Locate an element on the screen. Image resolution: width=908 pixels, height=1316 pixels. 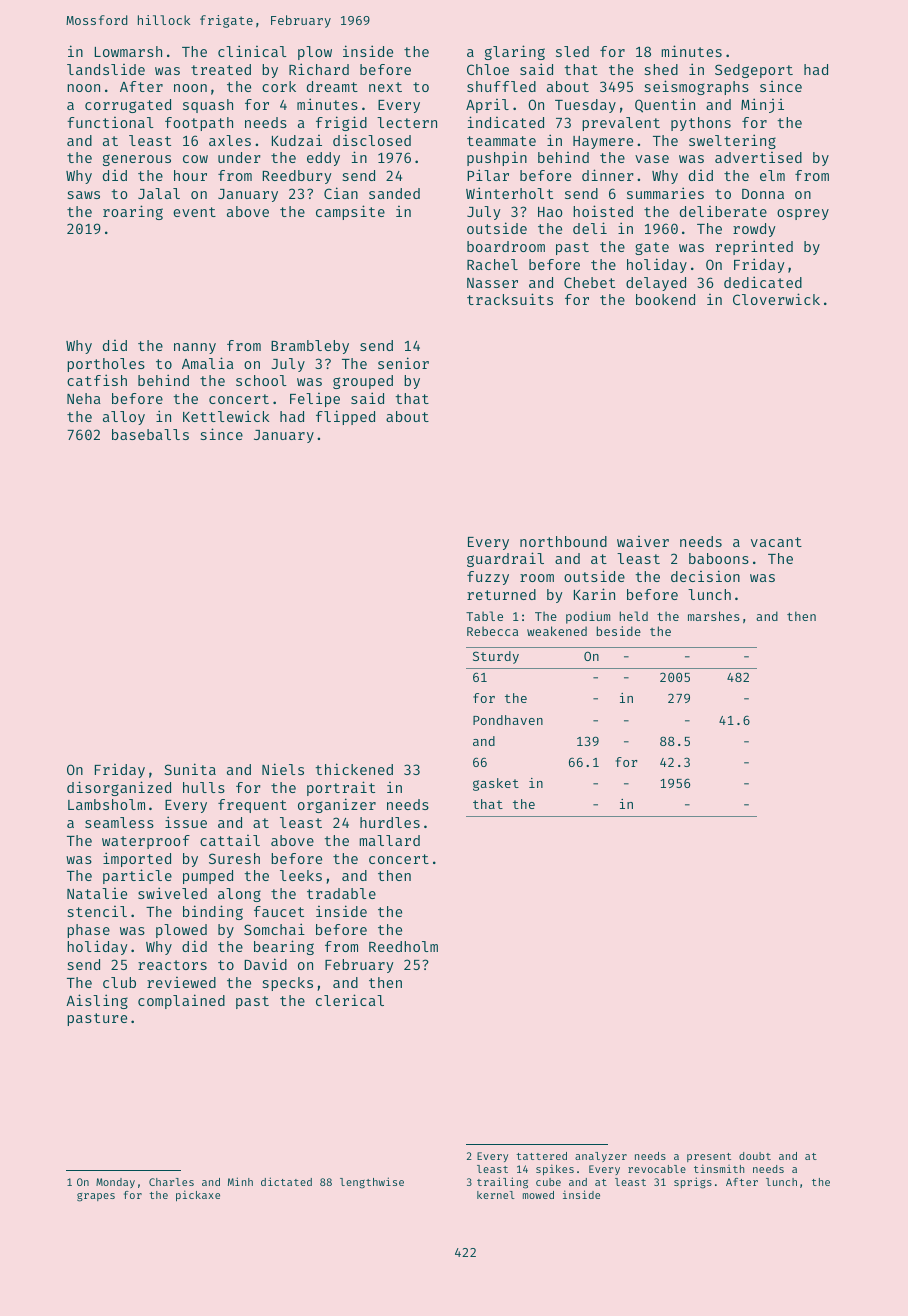
mallard is located at coordinates (389, 840).
